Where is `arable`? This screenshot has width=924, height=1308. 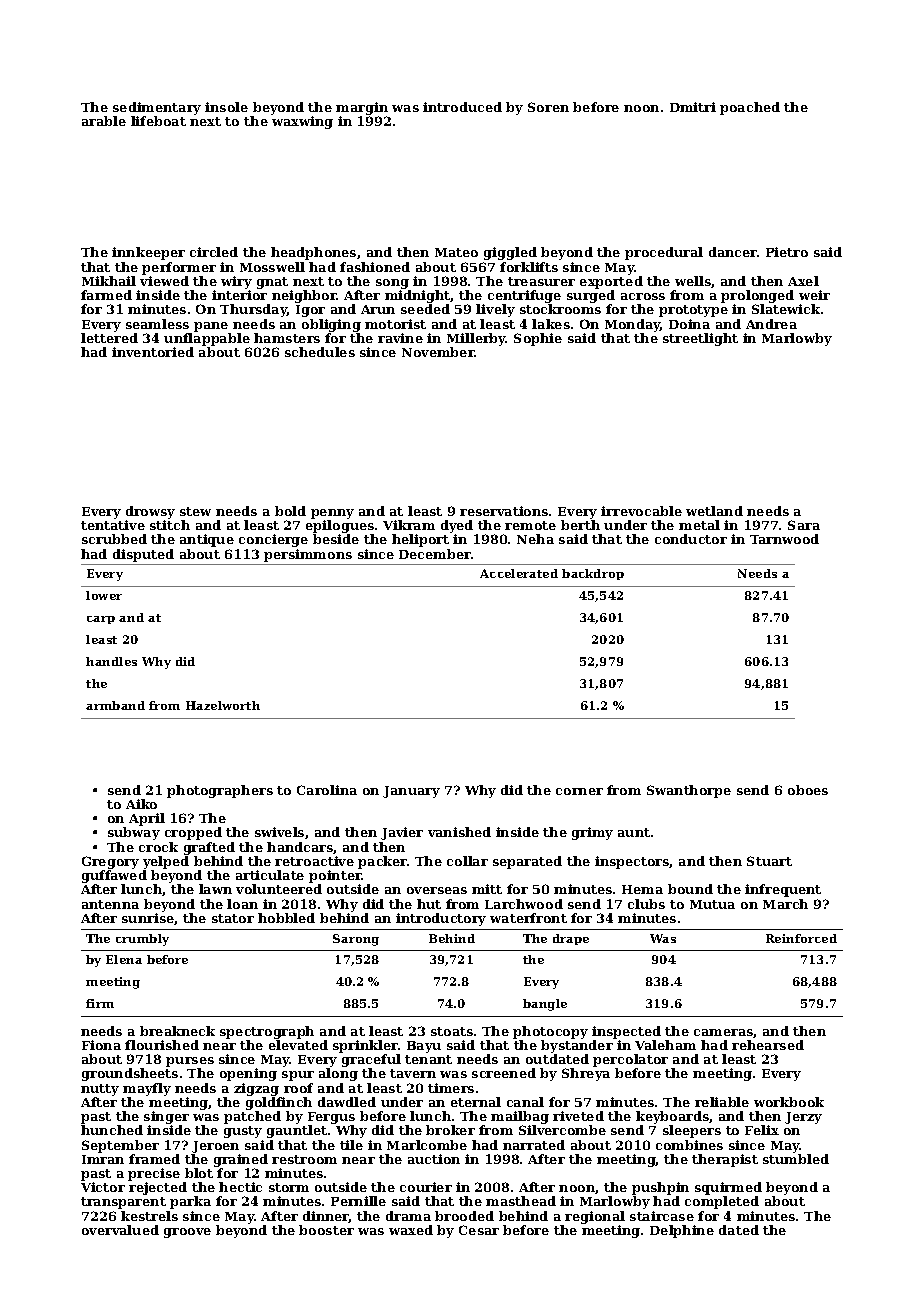
arable is located at coordinates (104, 121).
